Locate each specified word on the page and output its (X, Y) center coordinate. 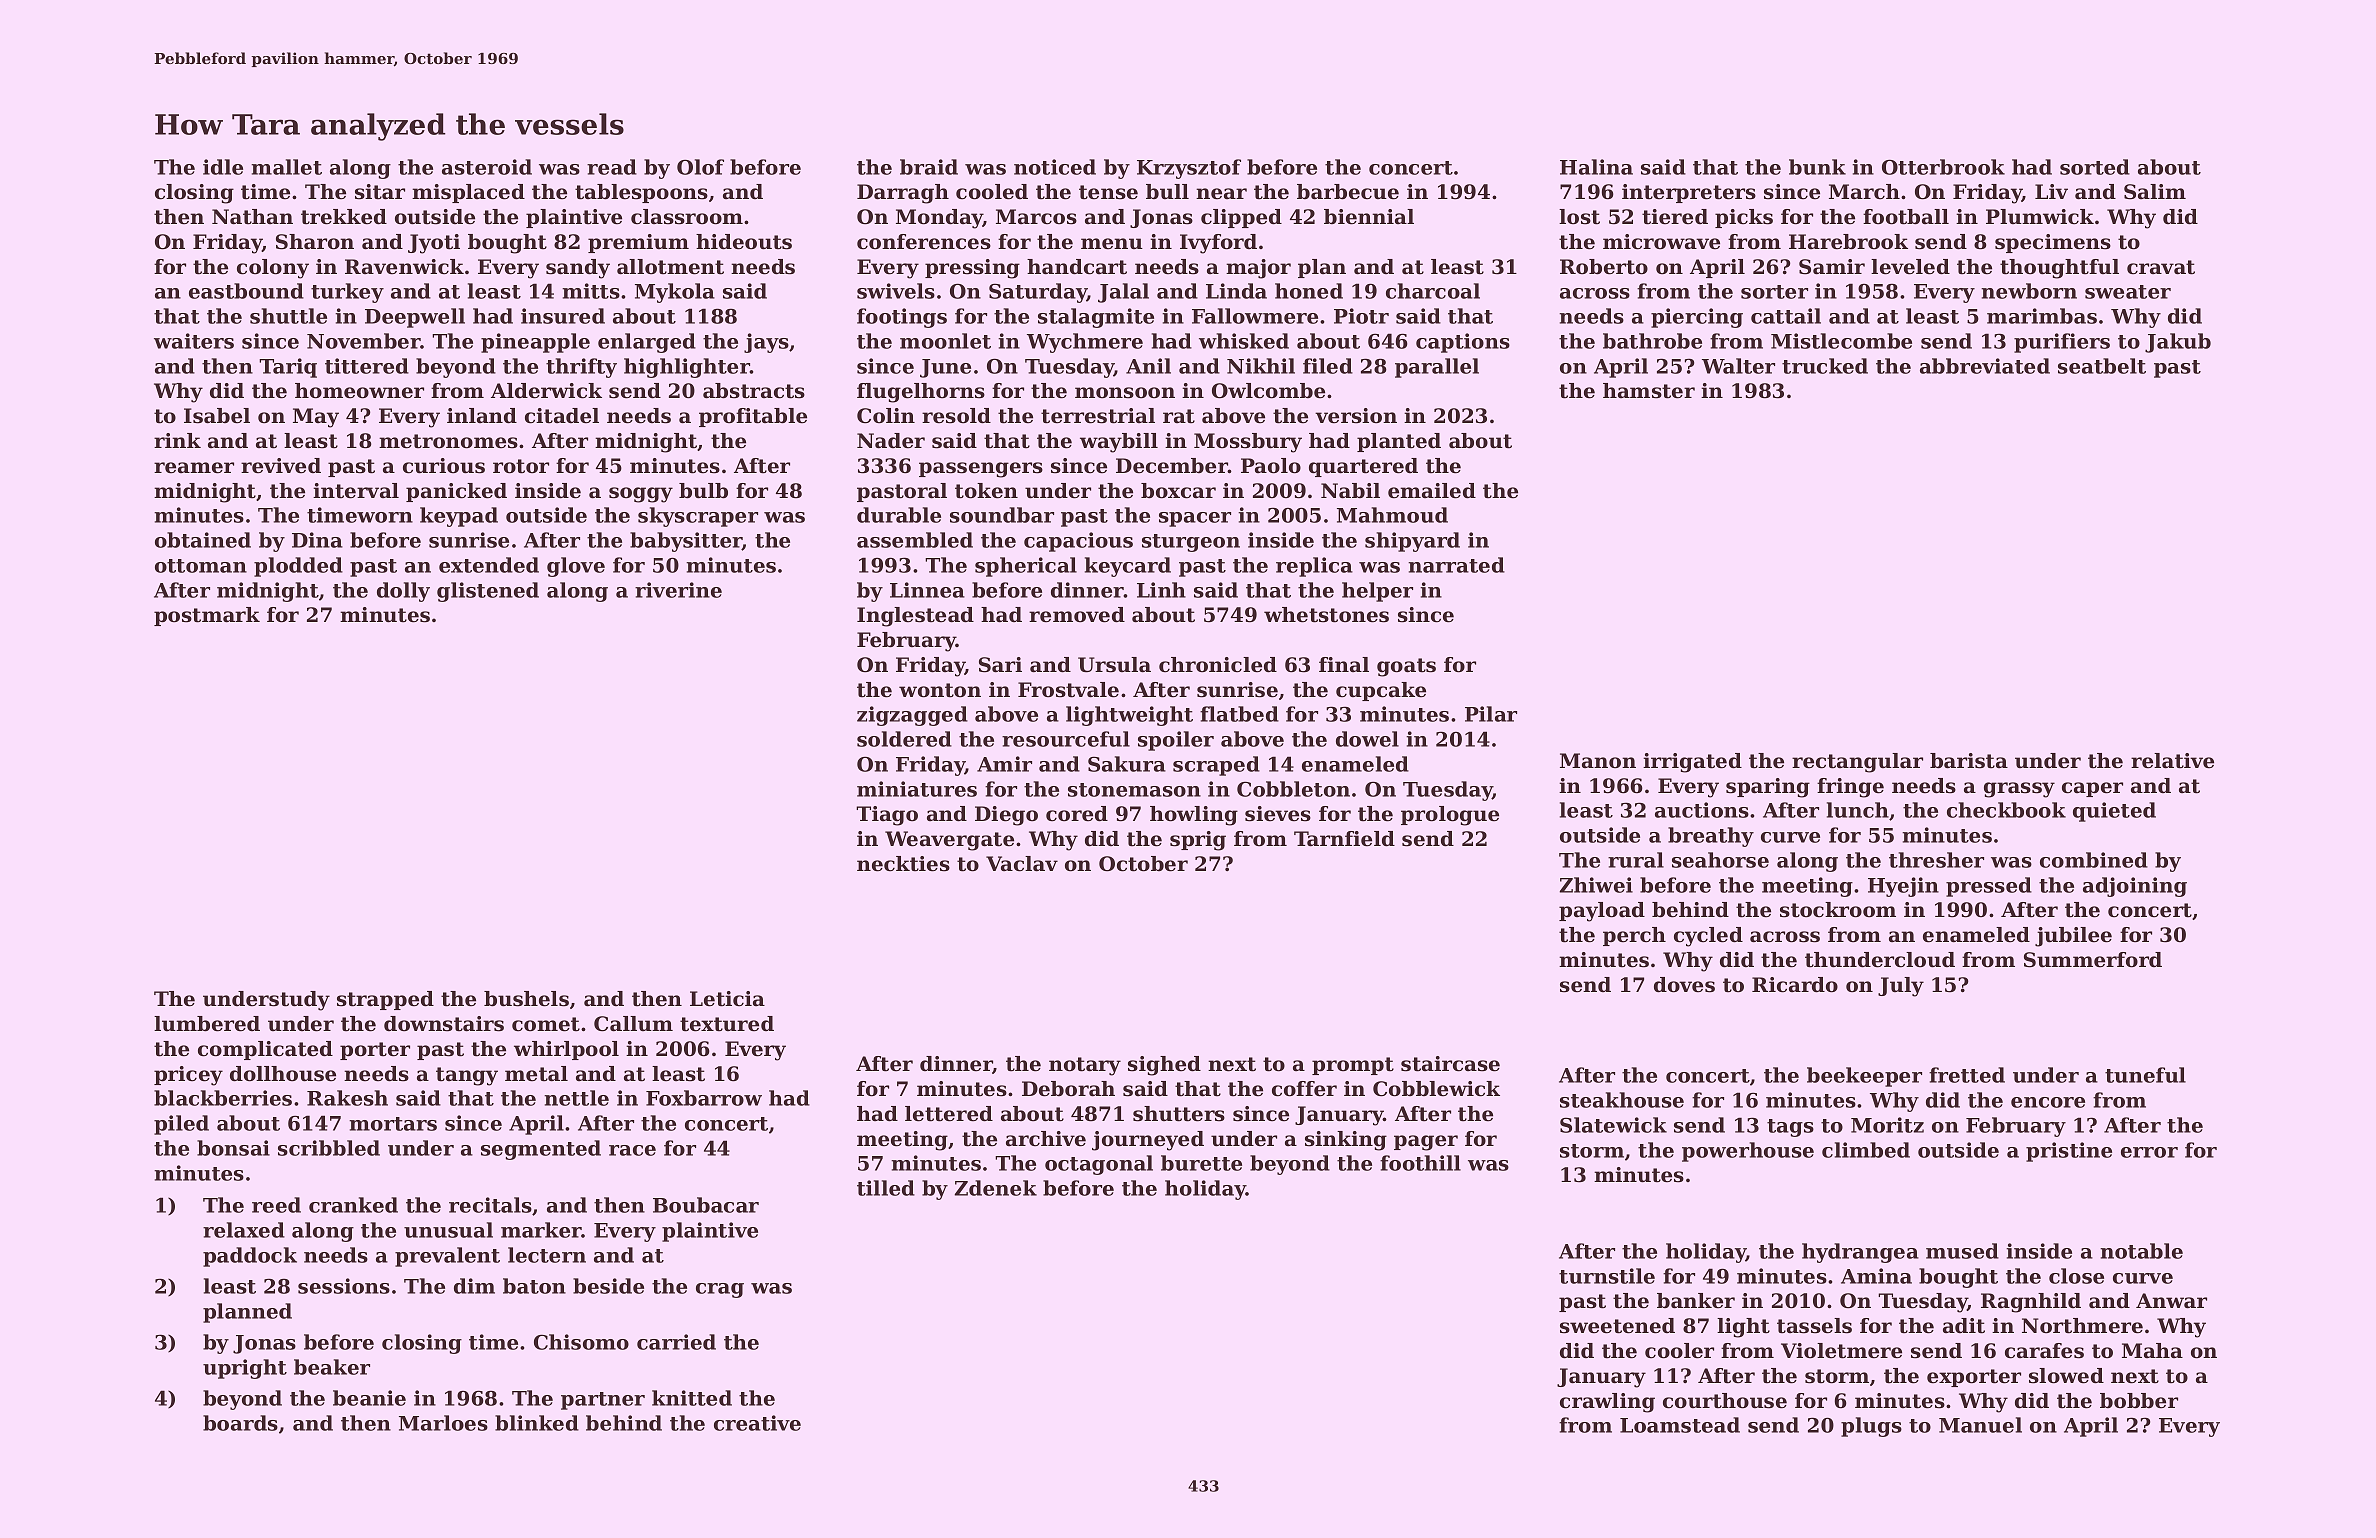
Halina (1596, 167)
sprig (1198, 841)
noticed (1055, 167)
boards (240, 1423)
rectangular (1857, 763)
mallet (286, 167)
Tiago (887, 816)
